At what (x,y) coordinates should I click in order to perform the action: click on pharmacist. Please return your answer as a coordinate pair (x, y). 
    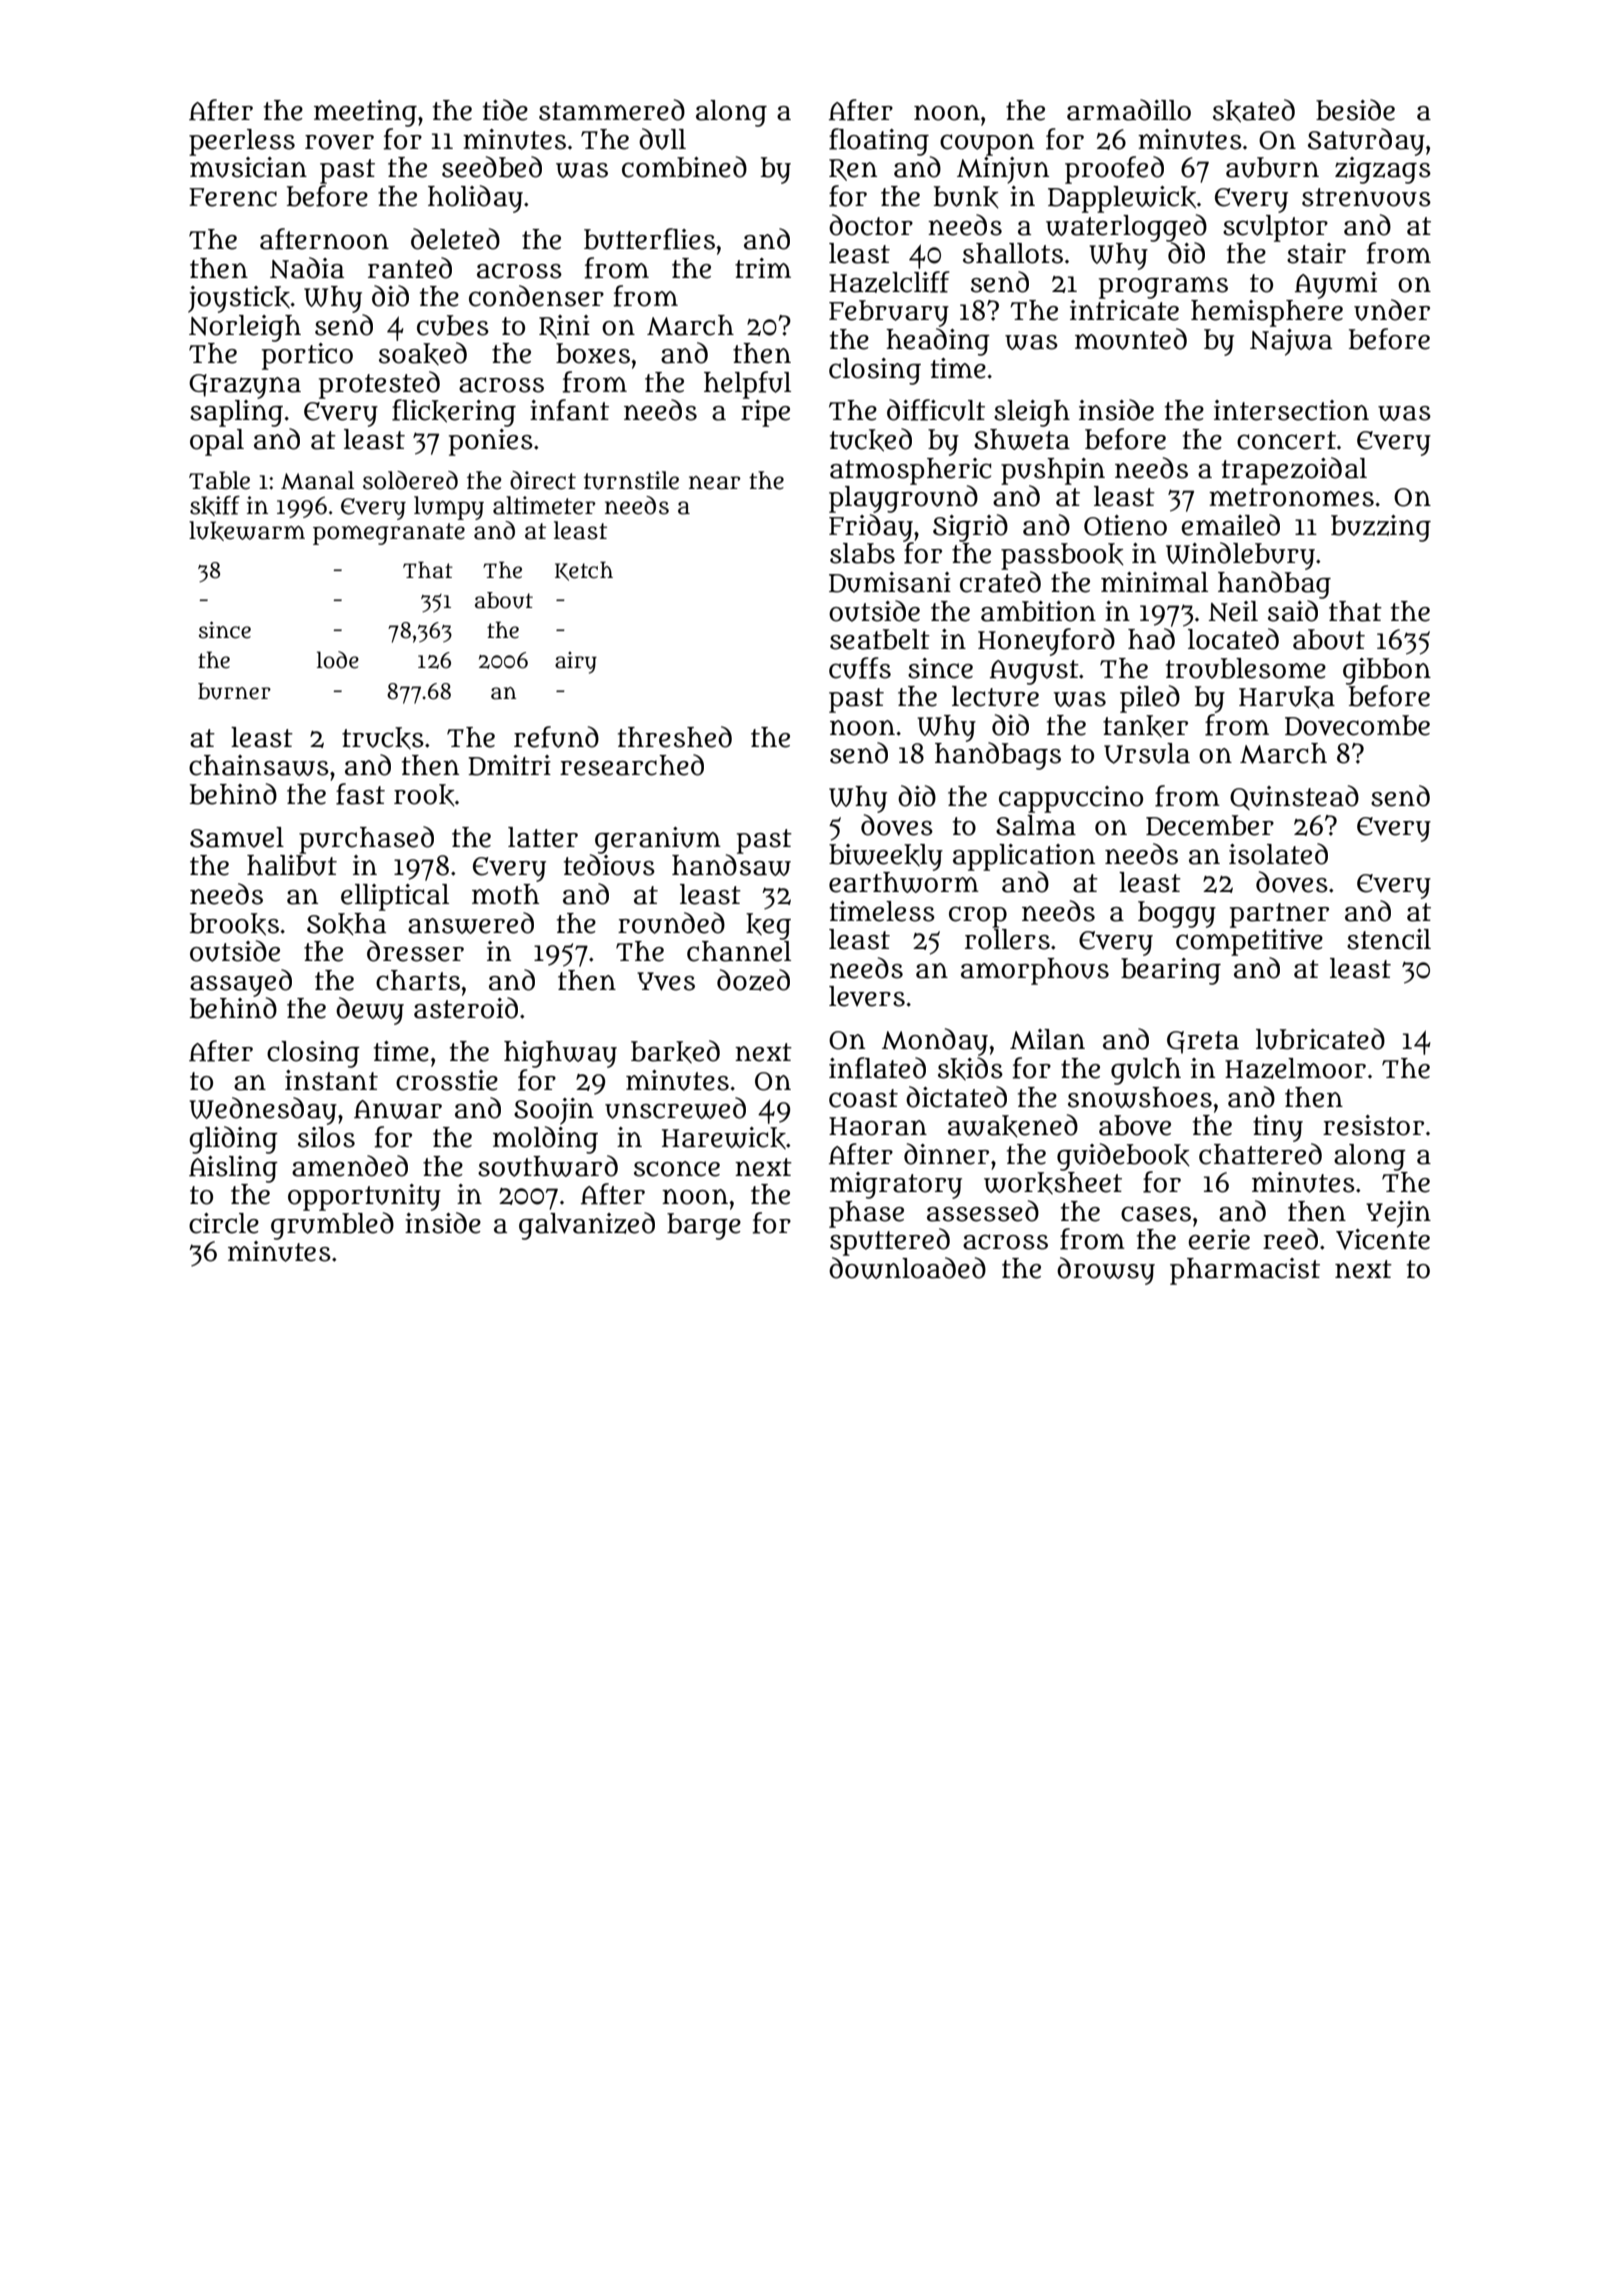
    Looking at the image, I should click on (1245, 1271).
